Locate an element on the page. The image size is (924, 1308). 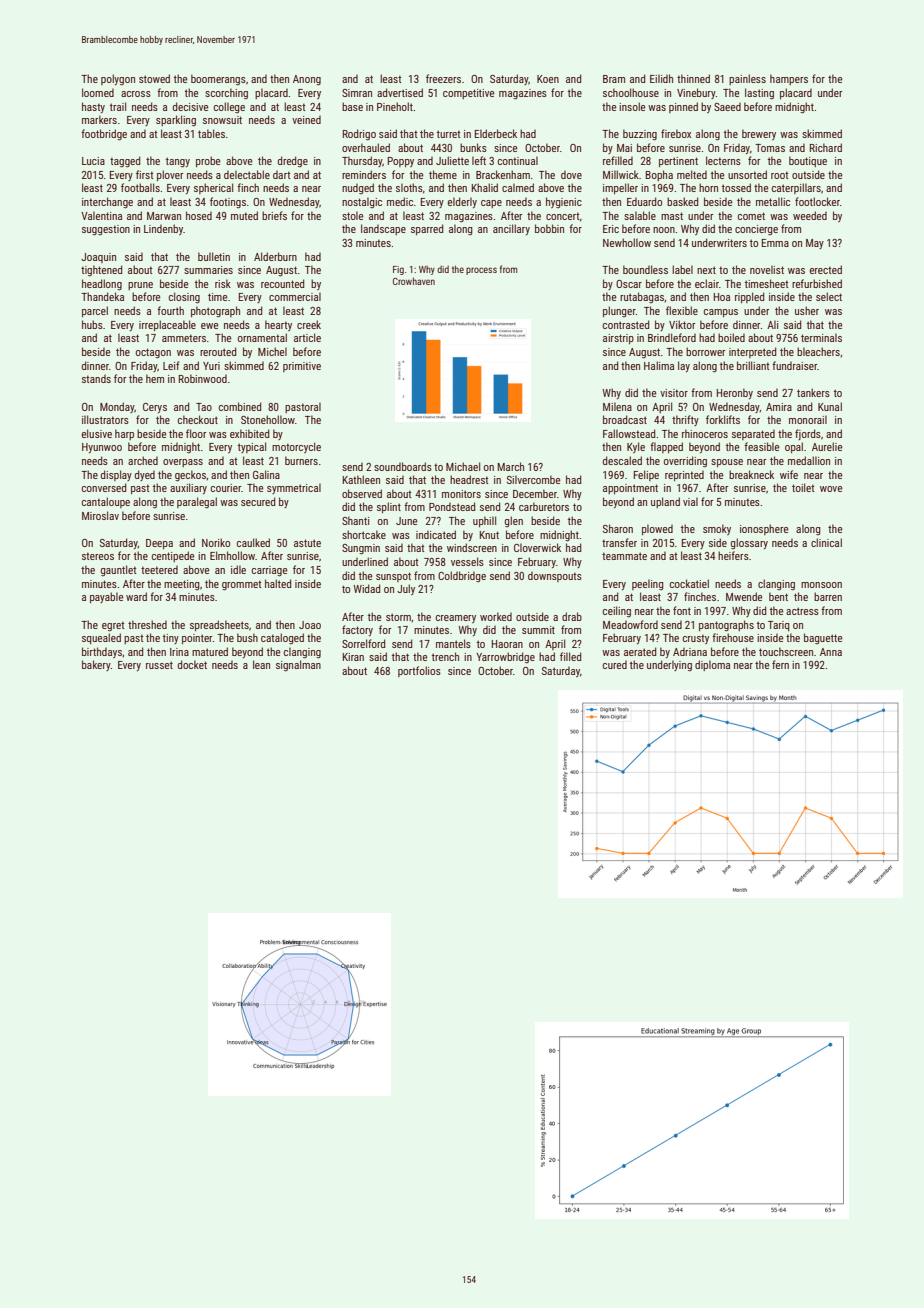
russet is located at coordinates (159, 665).
